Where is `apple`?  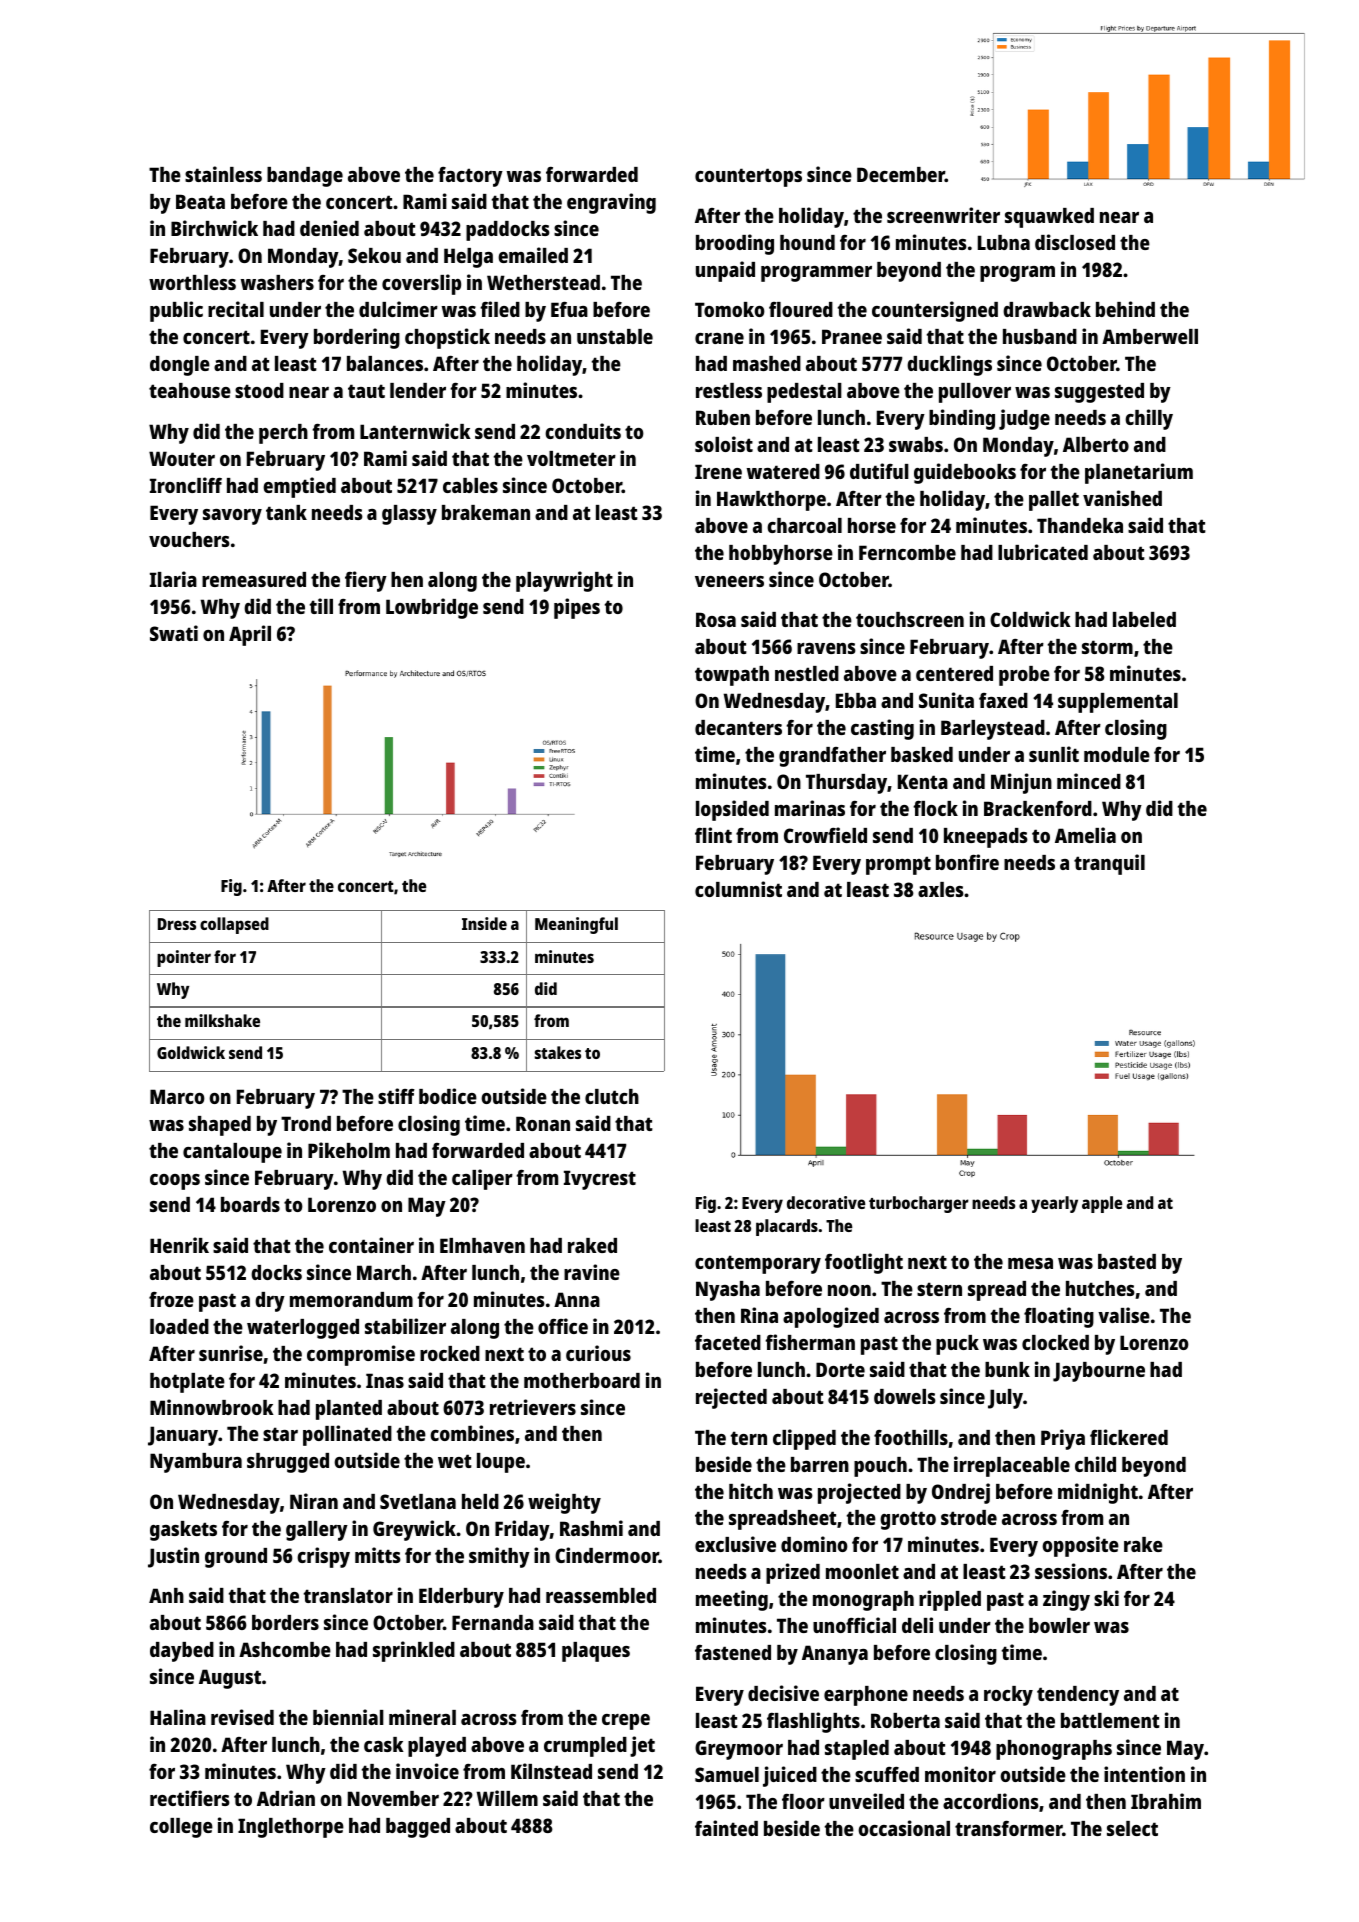
apple is located at coordinates (1102, 1204).
